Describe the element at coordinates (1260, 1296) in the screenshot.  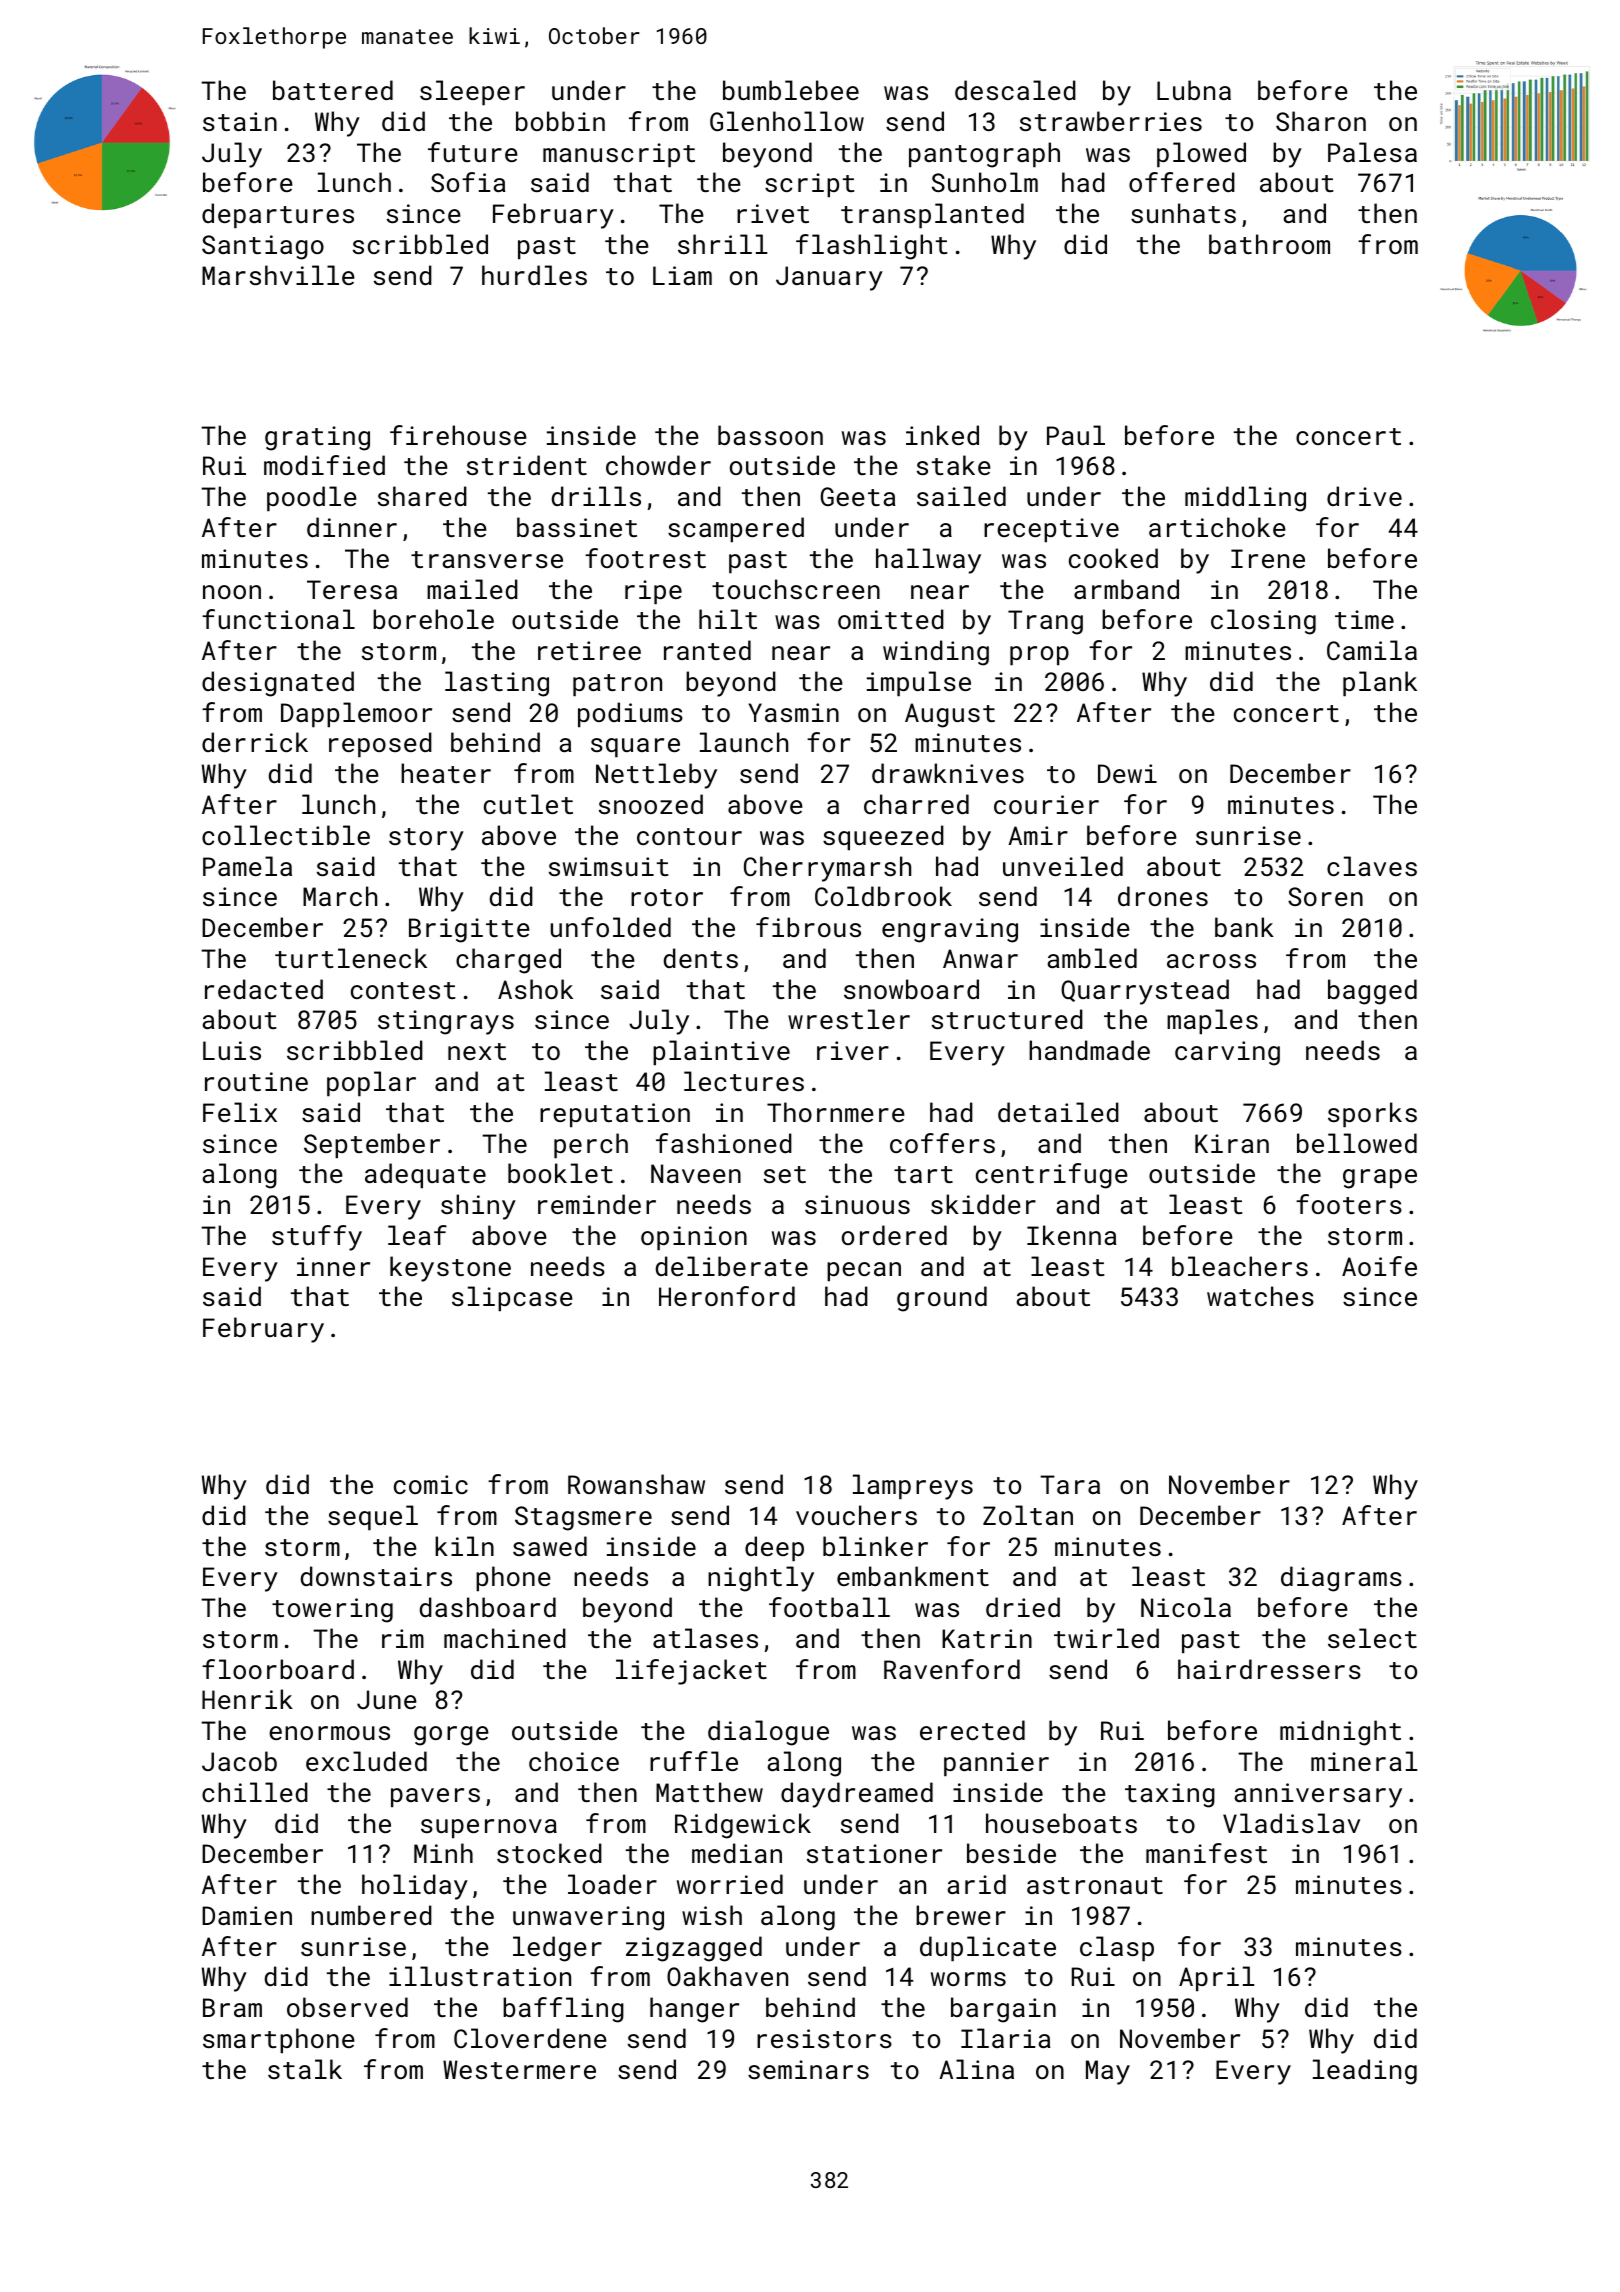
I see `watches` at that location.
